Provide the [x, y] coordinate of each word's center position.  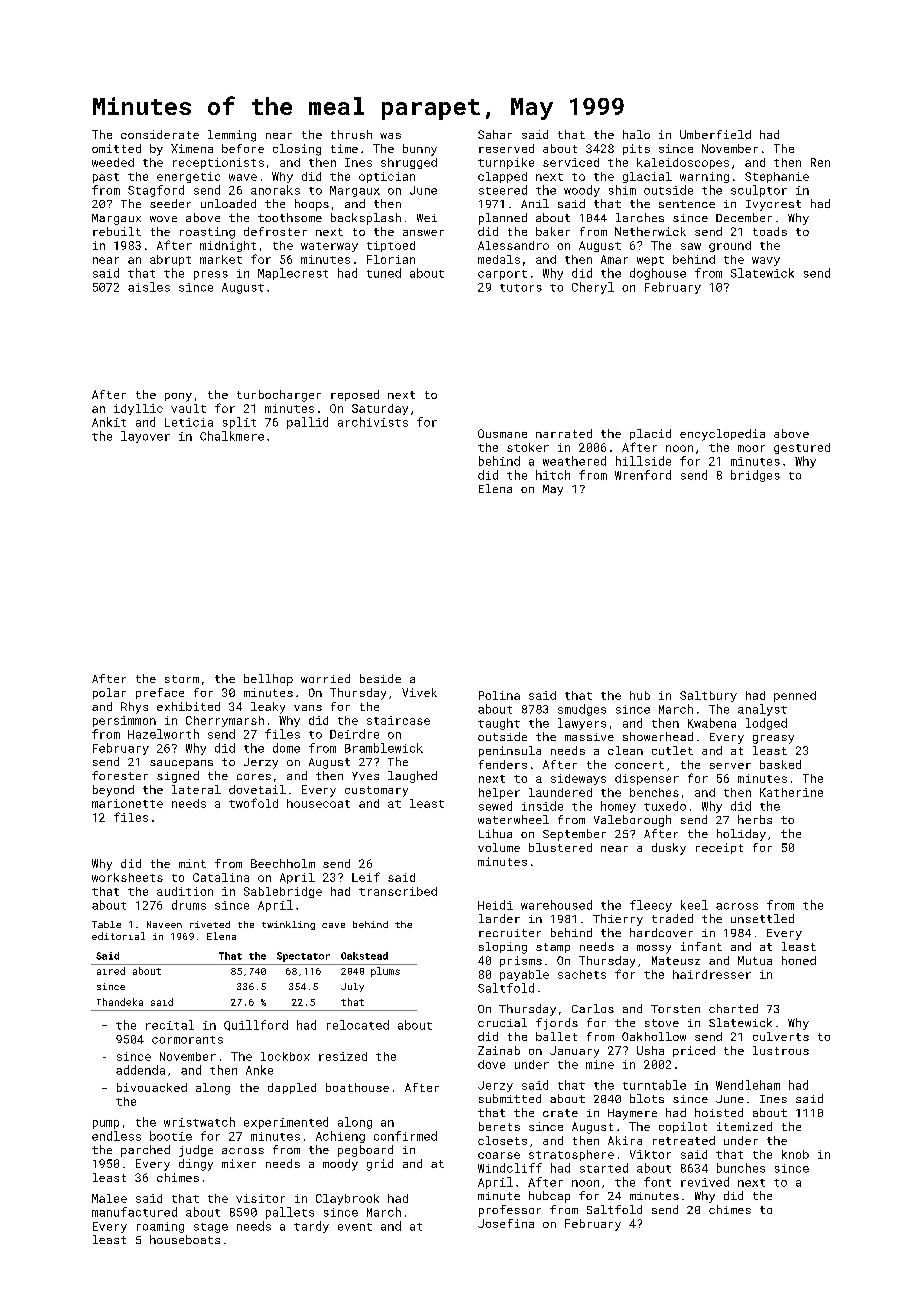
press [211, 275]
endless [116, 1136]
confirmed [405, 1136]
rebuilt [117, 231]
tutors [521, 288]
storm [182, 679]
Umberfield [715, 134]
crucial [502, 1022]
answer [423, 233]
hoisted [719, 1112]
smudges [582, 710]
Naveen [164, 924]
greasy [773, 739]
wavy [766, 261]
